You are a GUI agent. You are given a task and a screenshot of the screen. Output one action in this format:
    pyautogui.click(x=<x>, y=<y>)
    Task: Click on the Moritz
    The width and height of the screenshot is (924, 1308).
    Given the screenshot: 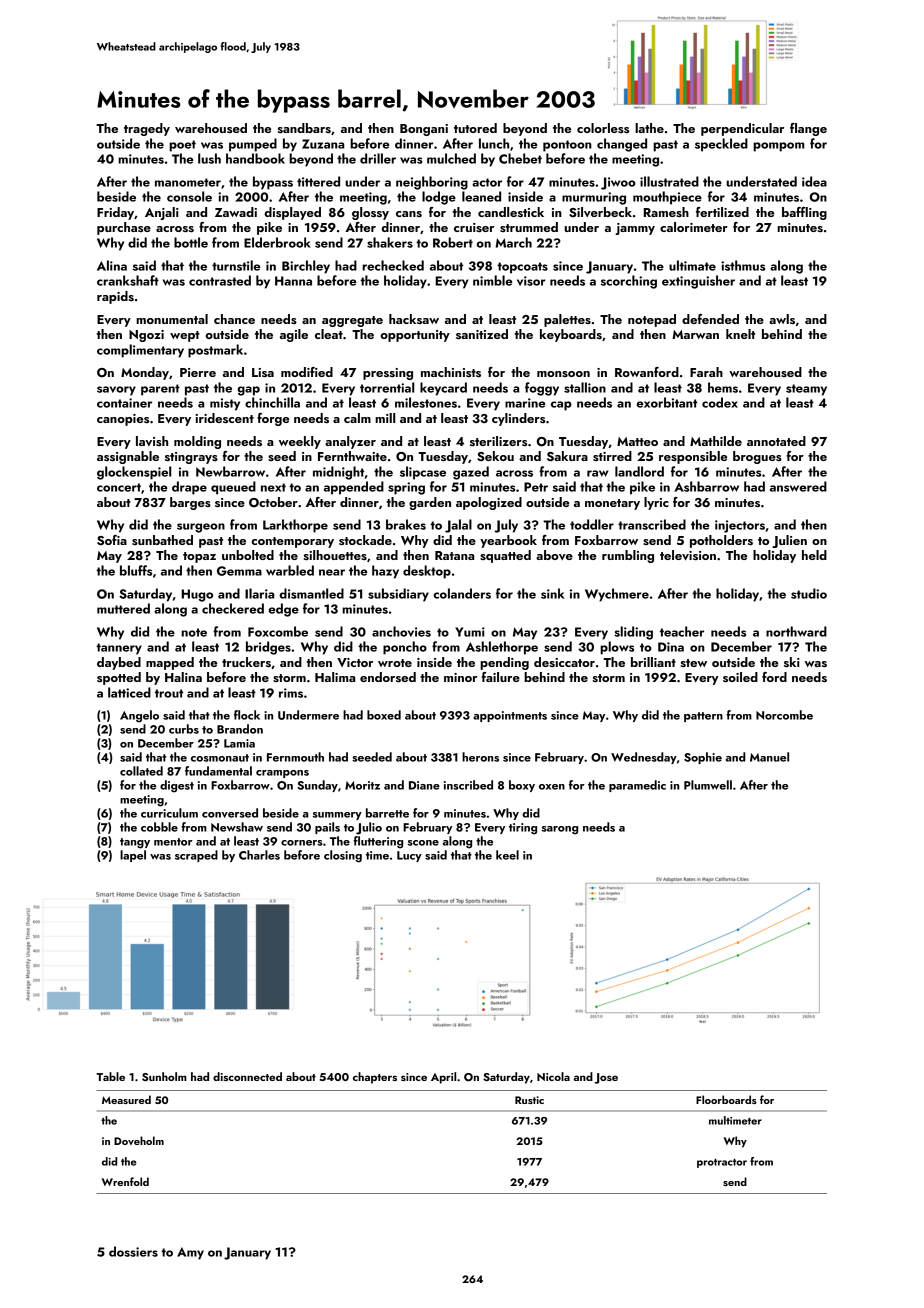 What is the action you would take?
    pyautogui.click(x=362, y=785)
